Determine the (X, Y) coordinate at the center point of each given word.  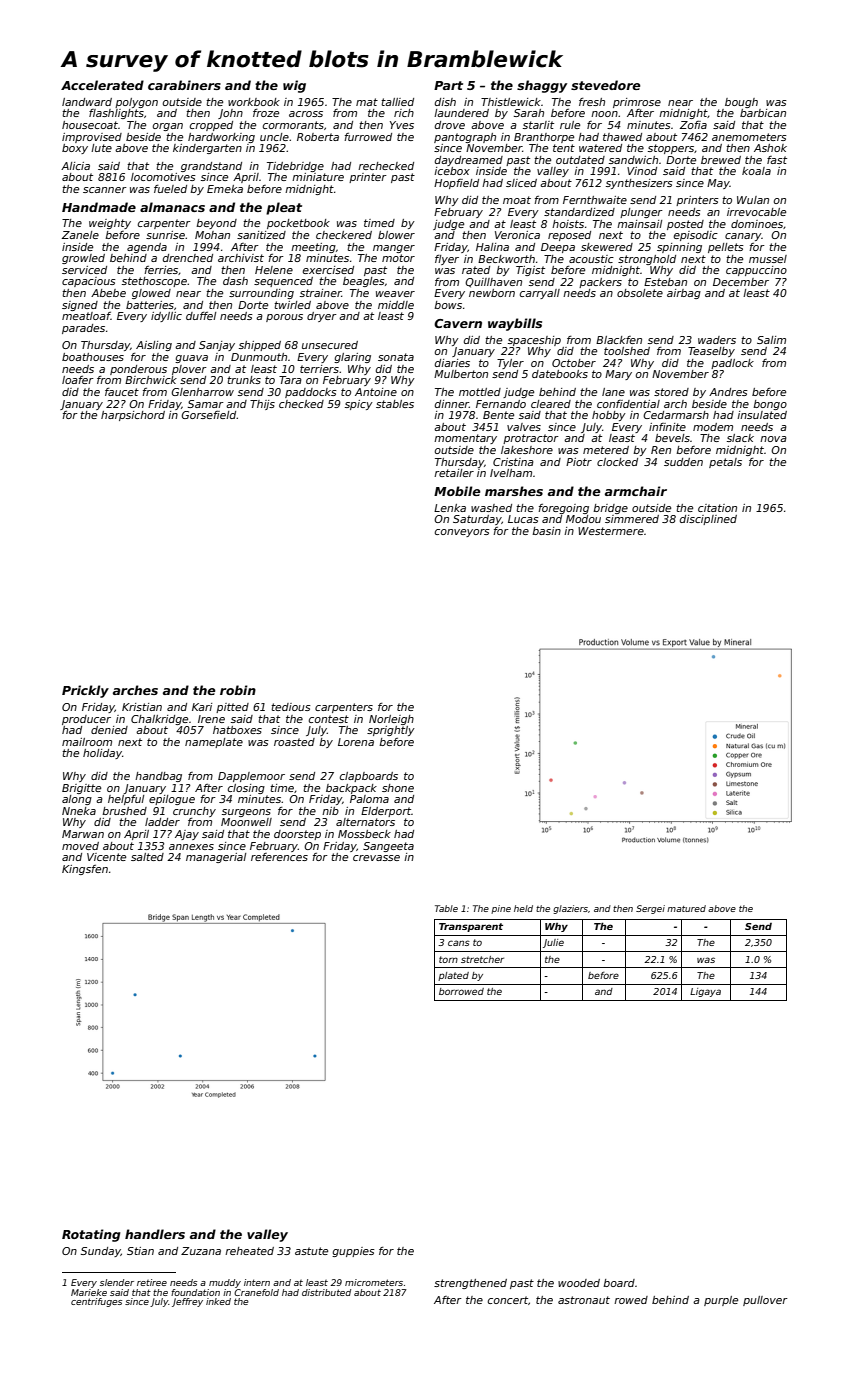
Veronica (517, 235)
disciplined (708, 520)
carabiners (184, 85)
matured (686, 908)
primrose (637, 103)
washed (491, 508)
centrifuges (96, 1302)
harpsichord (133, 416)
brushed (124, 811)
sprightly (391, 731)
